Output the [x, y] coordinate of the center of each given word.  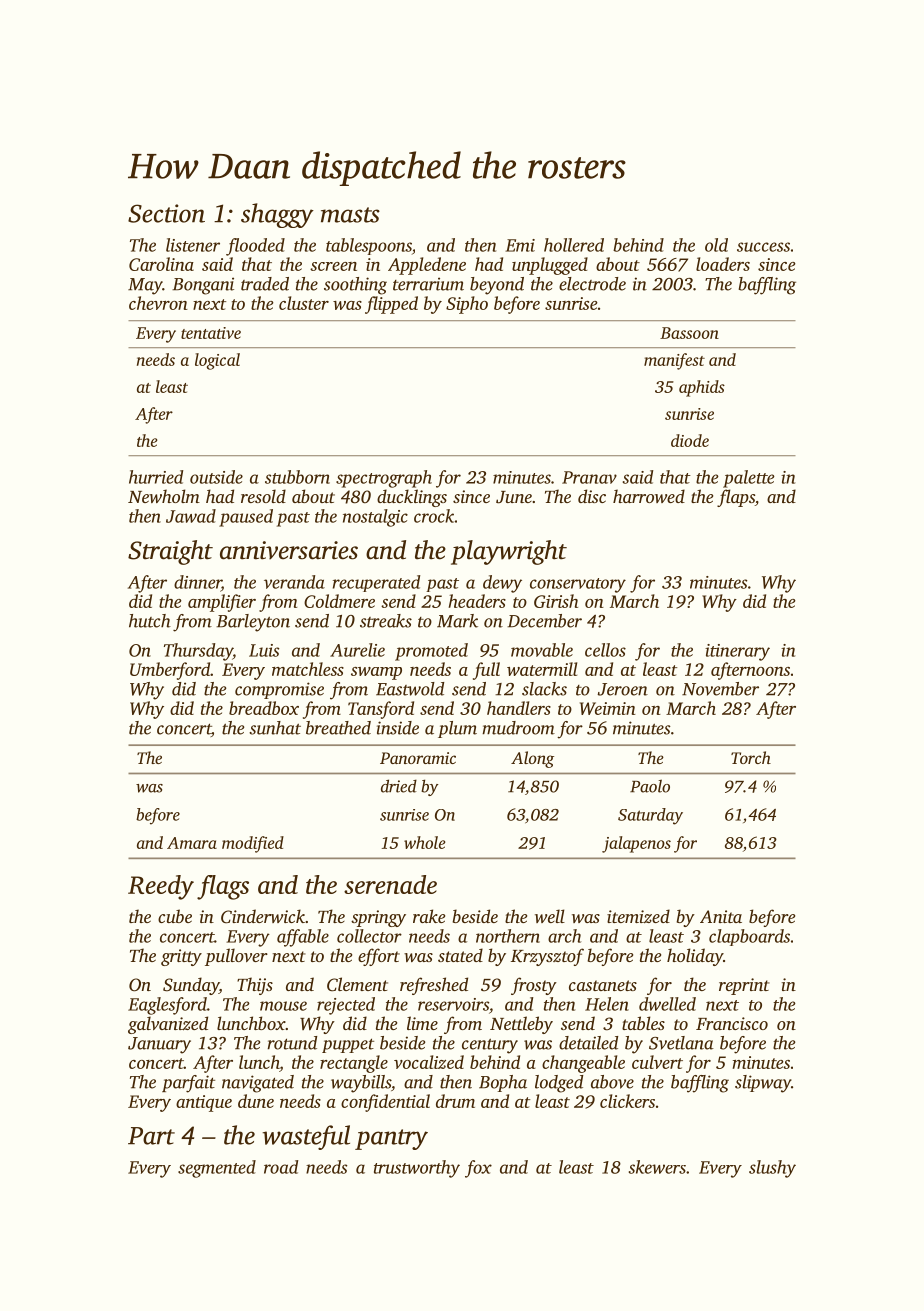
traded [265, 284]
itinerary [737, 652]
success [763, 247]
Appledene [427, 266]
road [281, 1167]
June [514, 497]
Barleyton [253, 623]
